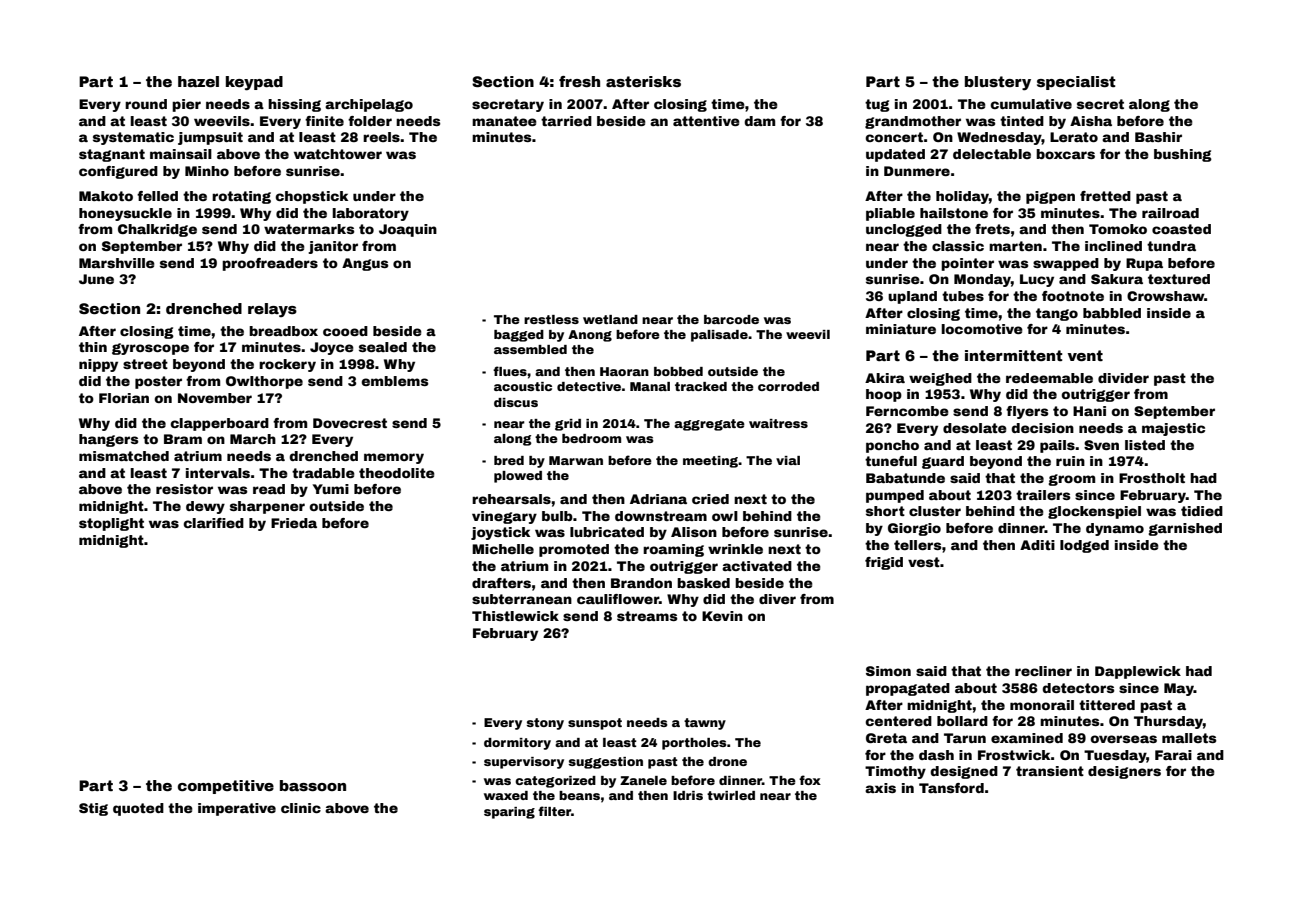  Describe the element at coordinates (294, 523) in the image. I see `Frieda` at that location.
